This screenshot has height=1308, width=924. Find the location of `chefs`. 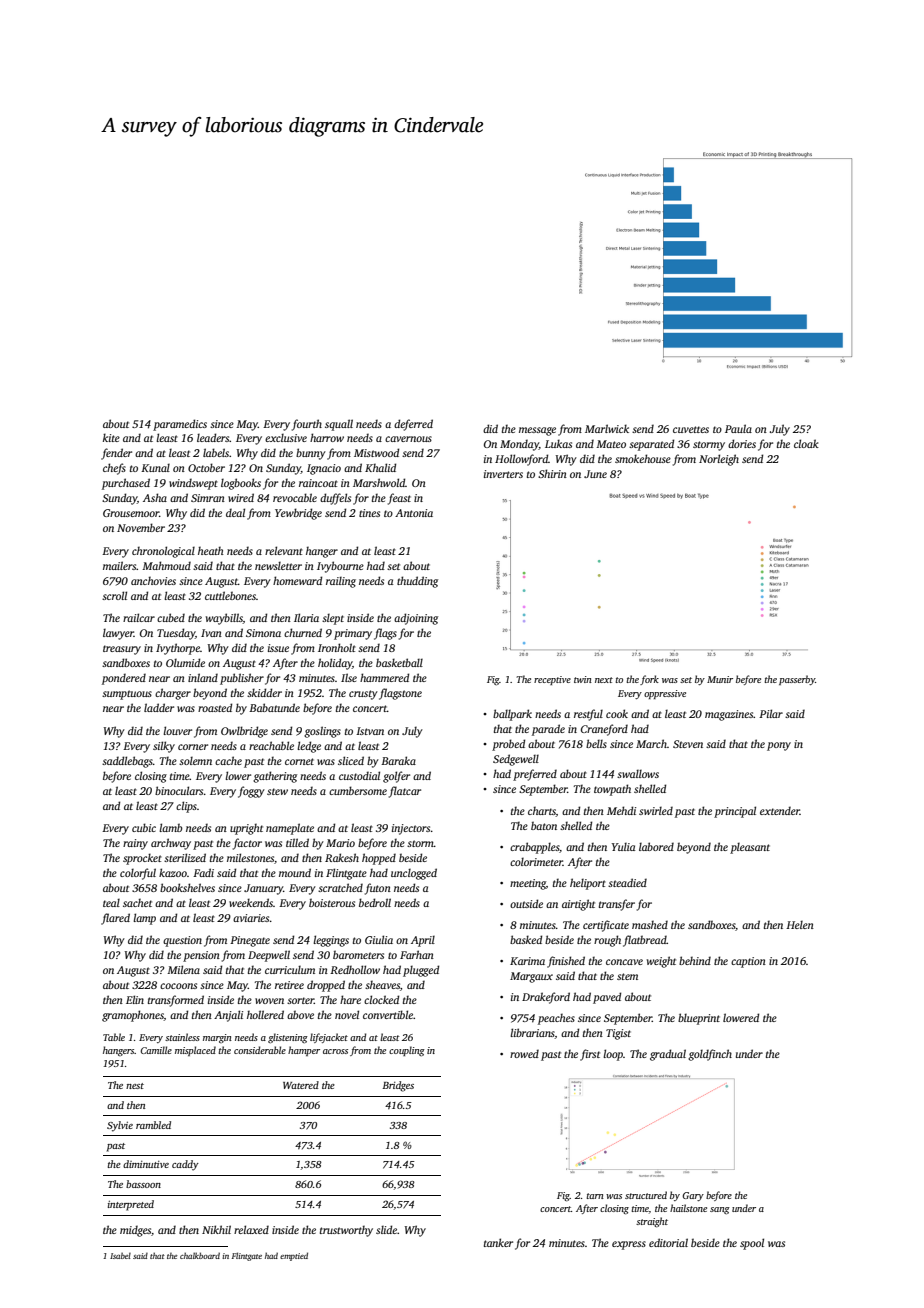

chefs is located at coordinates (114, 469).
